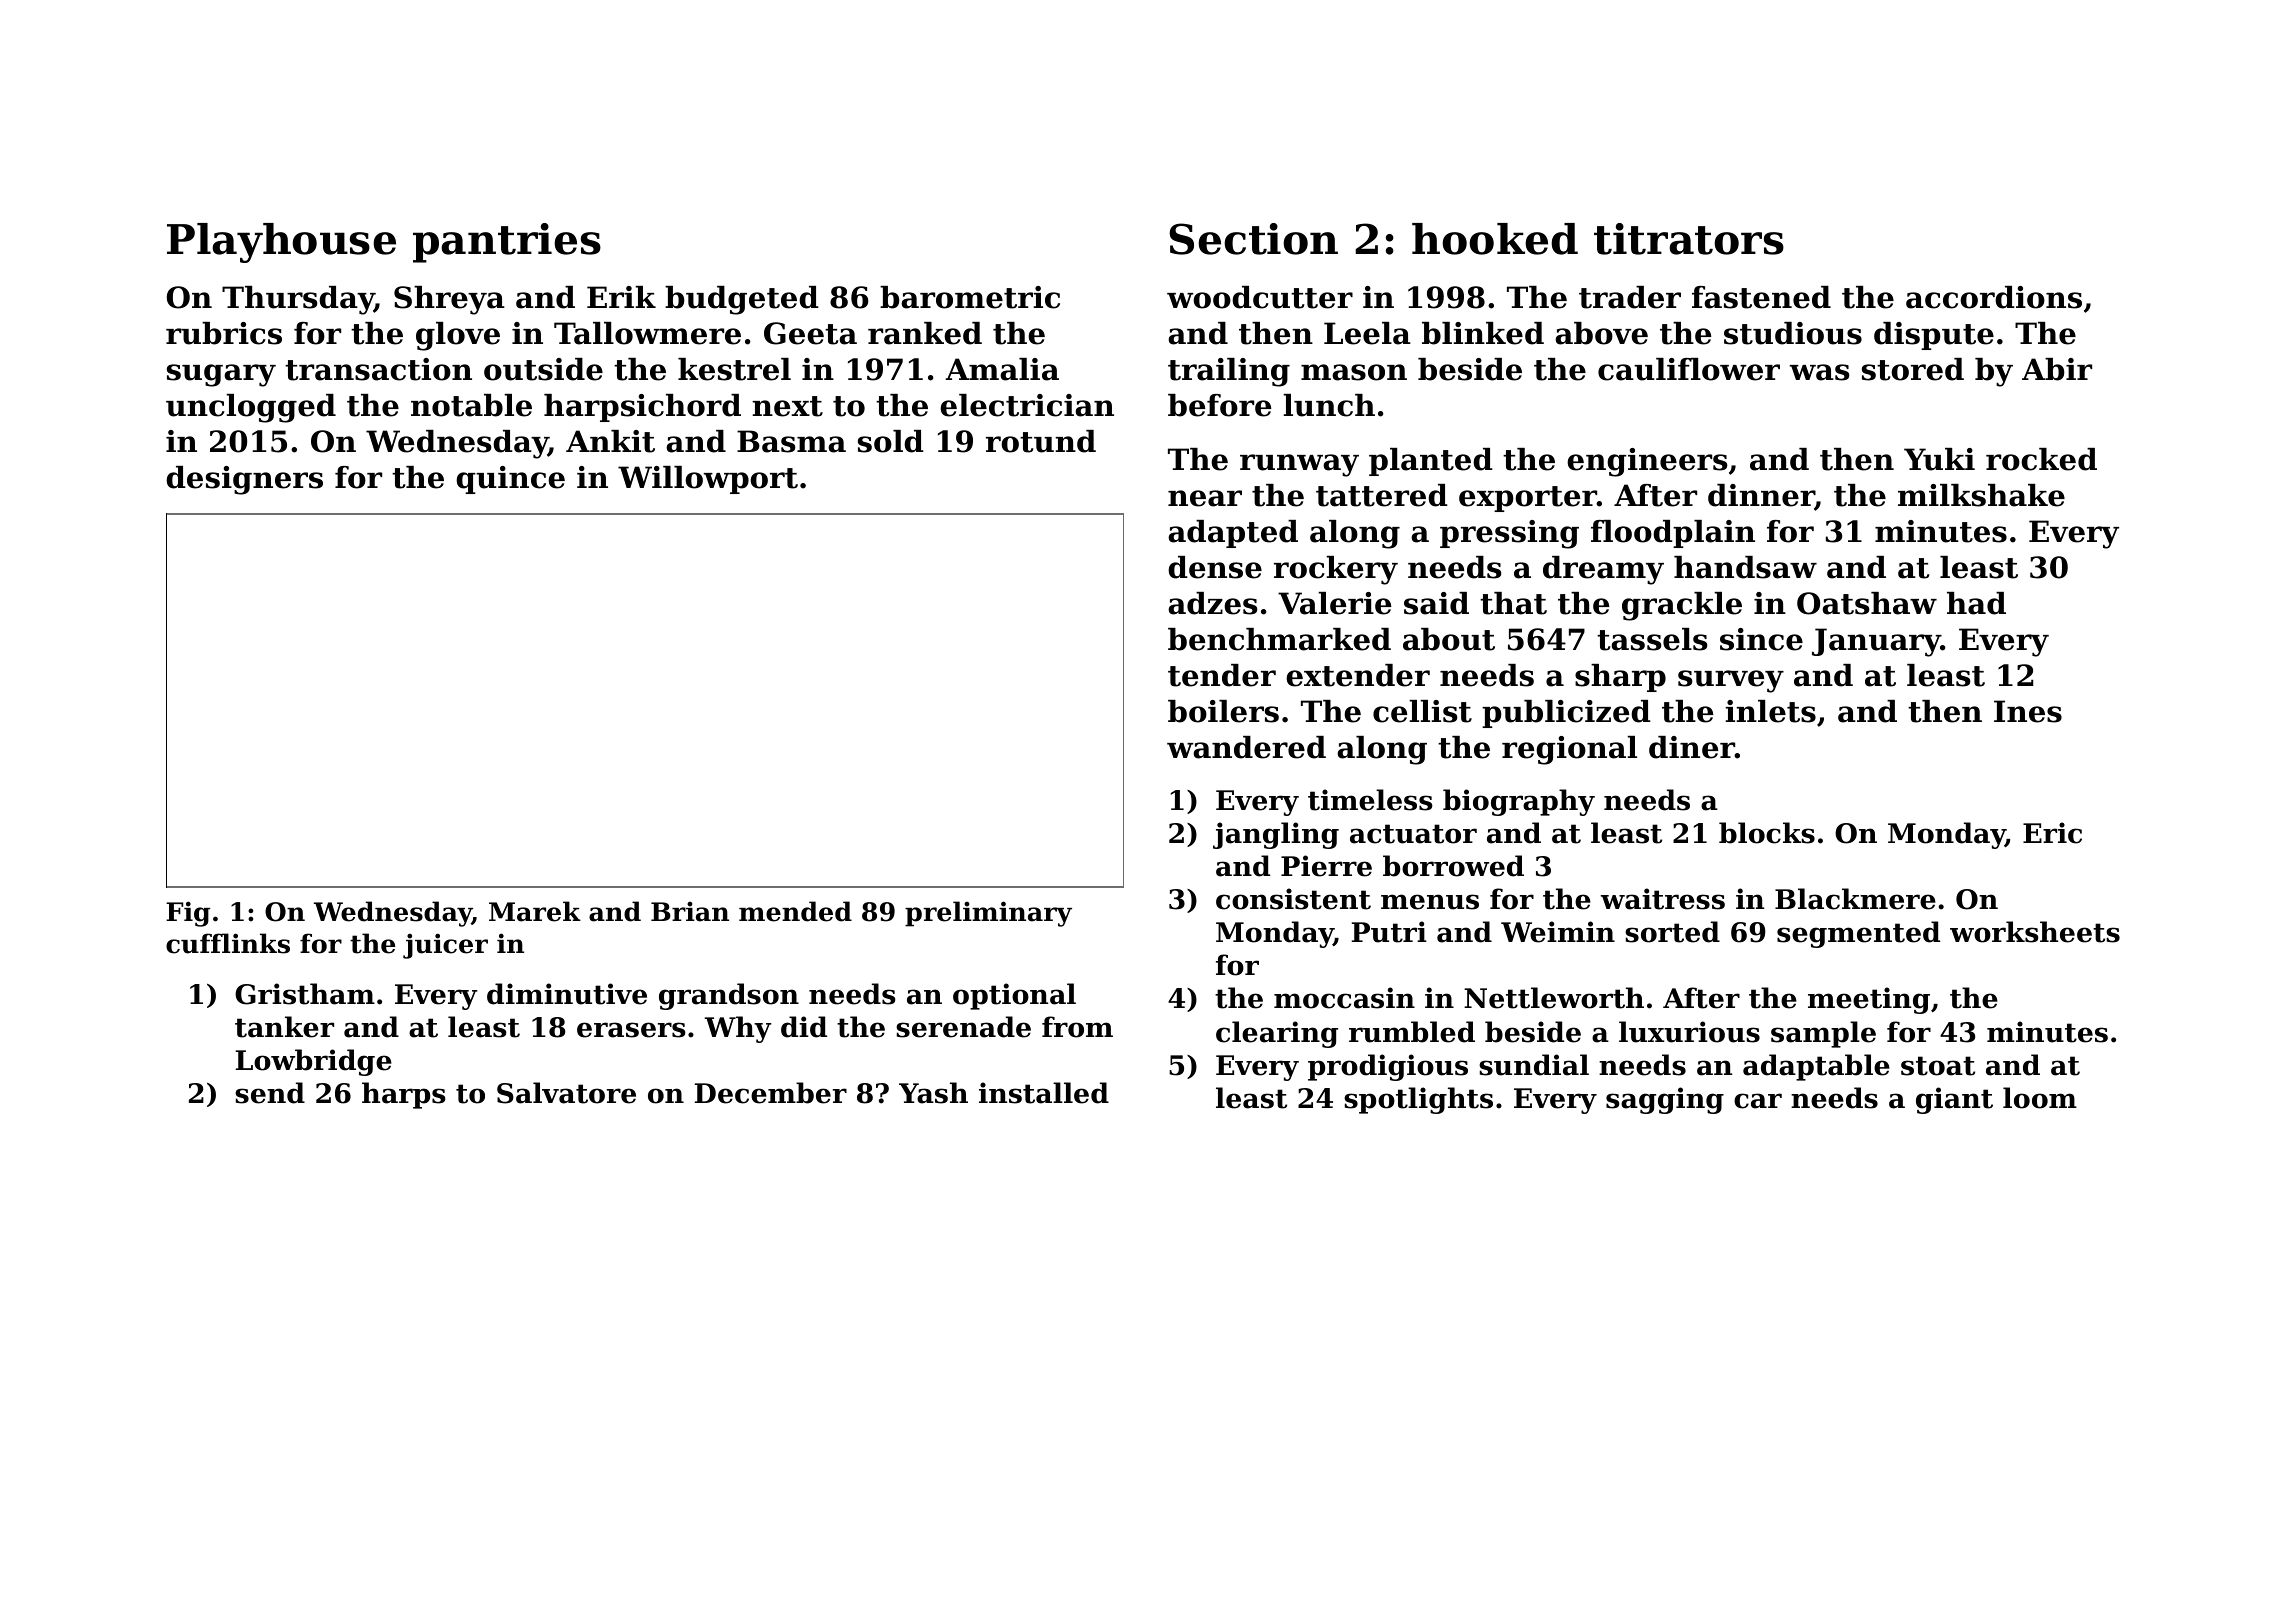 Image resolution: width=2292 pixels, height=1620 pixels. What do you see at coordinates (535, 911) in the page?
I see `Marek` at bounding box center [535, 911].
